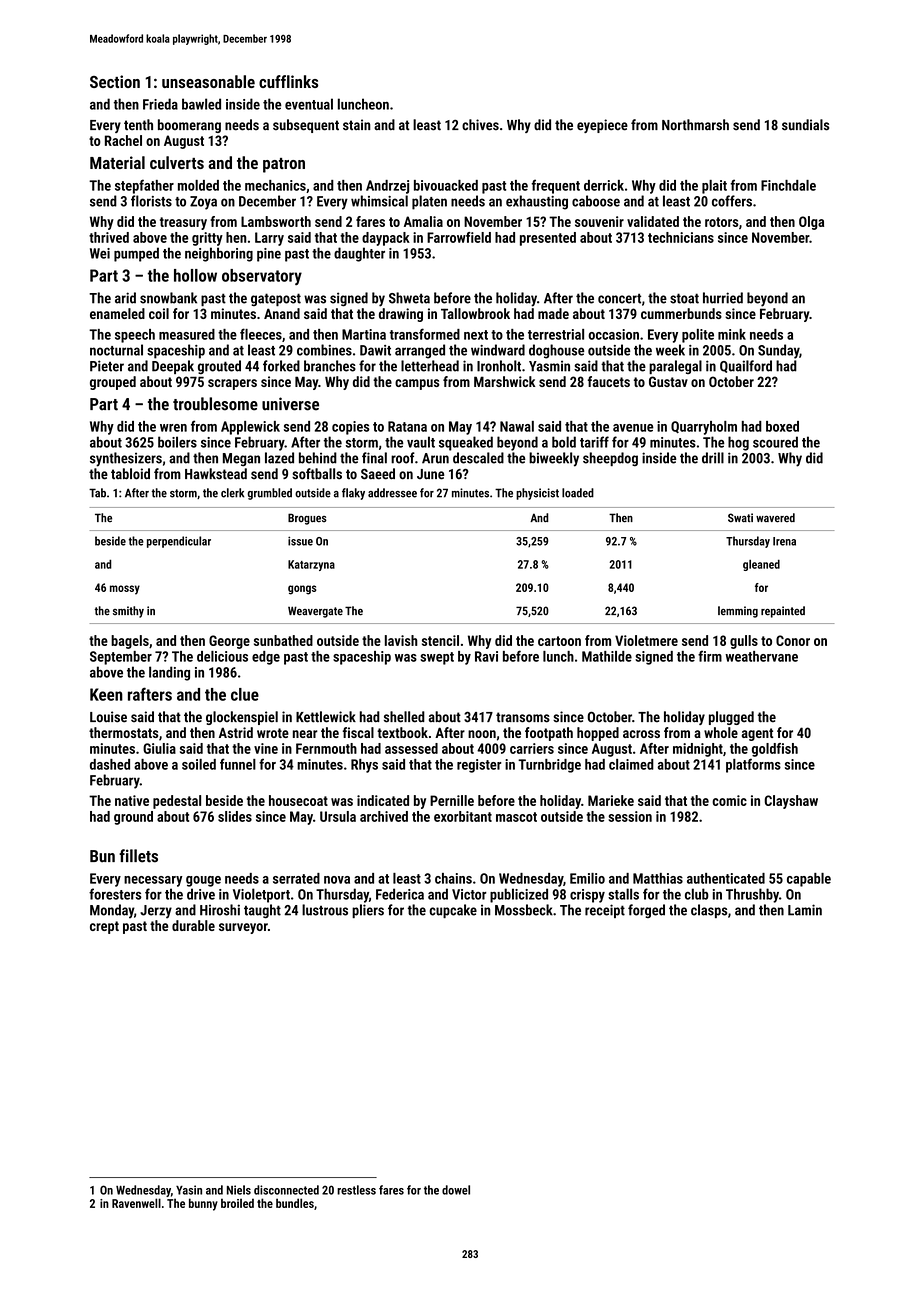 Image resolution: width=924 pixels, height=1308 pixels. What do you see at coordinates (553, 313) in the image?
I see `made` at bounding box center [553, 313].
